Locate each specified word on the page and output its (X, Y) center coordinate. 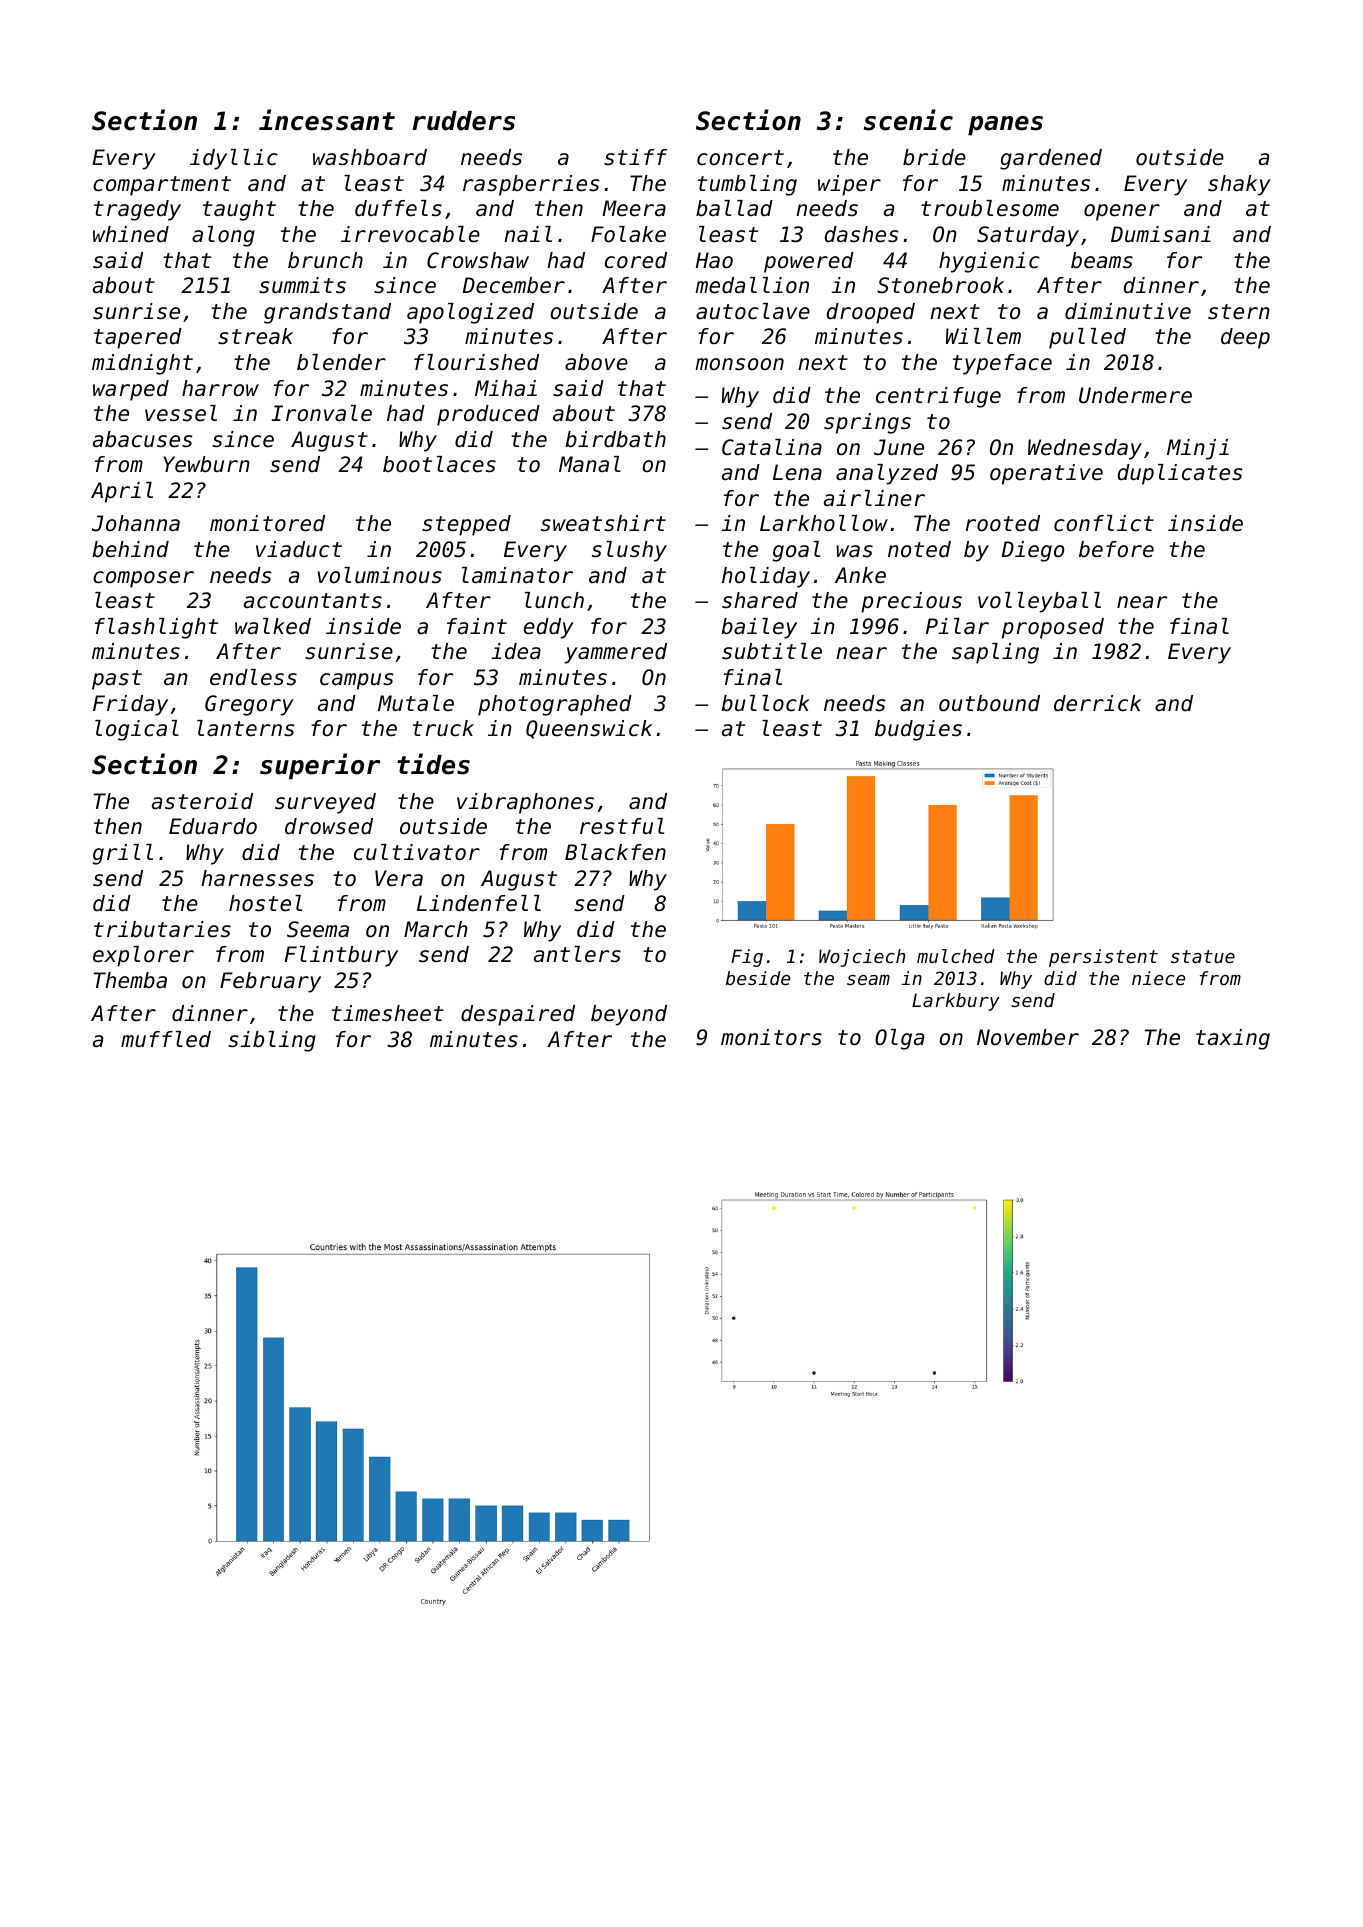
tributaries (162, 929)
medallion (752, 285)
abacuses (143, 439)
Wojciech (862, 958)
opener (1122, 212)
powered (809, 262)
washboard (370, 157)
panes (1005, 126)
